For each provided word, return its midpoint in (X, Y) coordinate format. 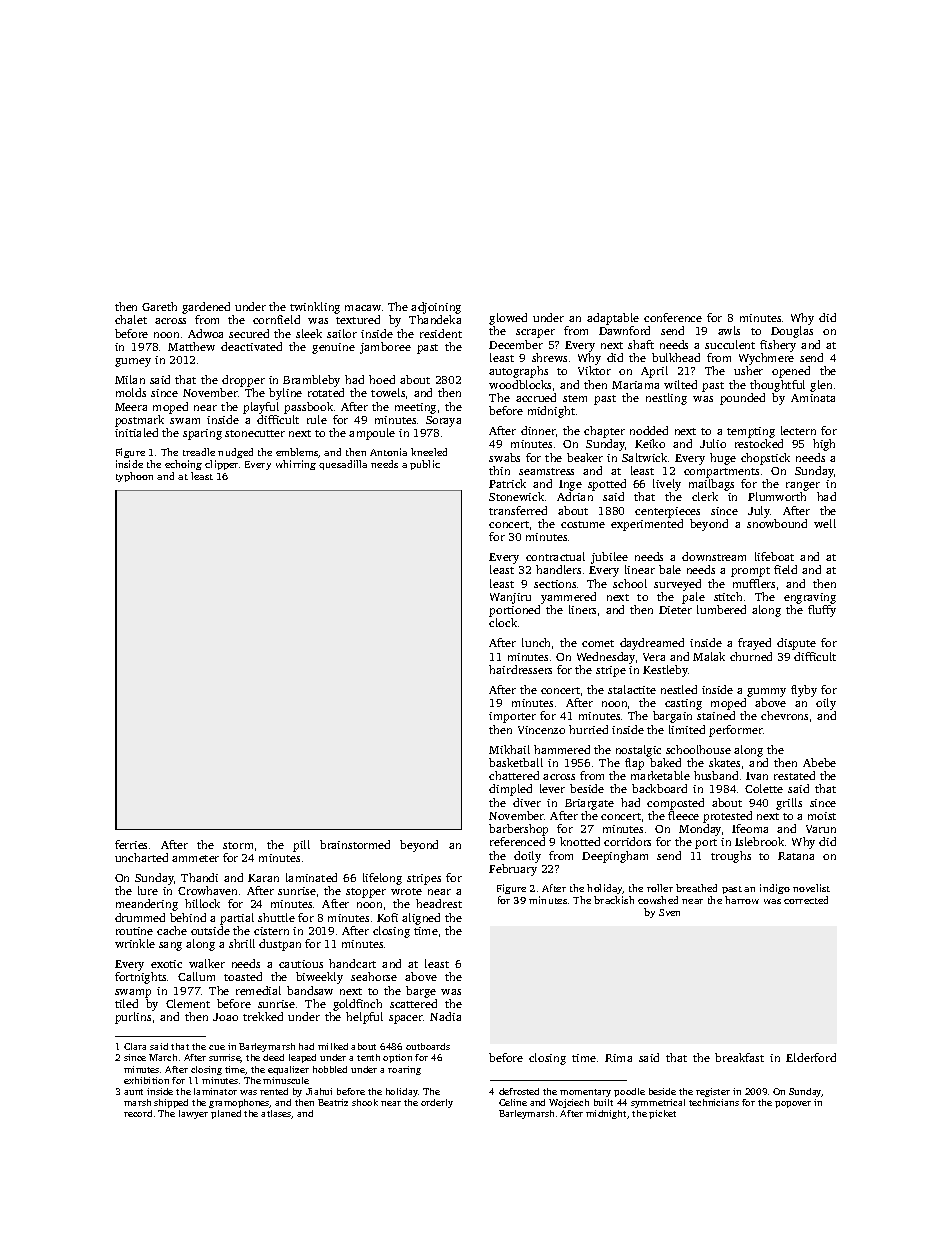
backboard (659, 788)
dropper (243, 381)
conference (673, 317)
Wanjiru (510, 598)
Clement (188, 1003)
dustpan (280, 945)
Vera (654, 657)
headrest (439, 903)
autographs (518, 372)
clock (503, 622)
